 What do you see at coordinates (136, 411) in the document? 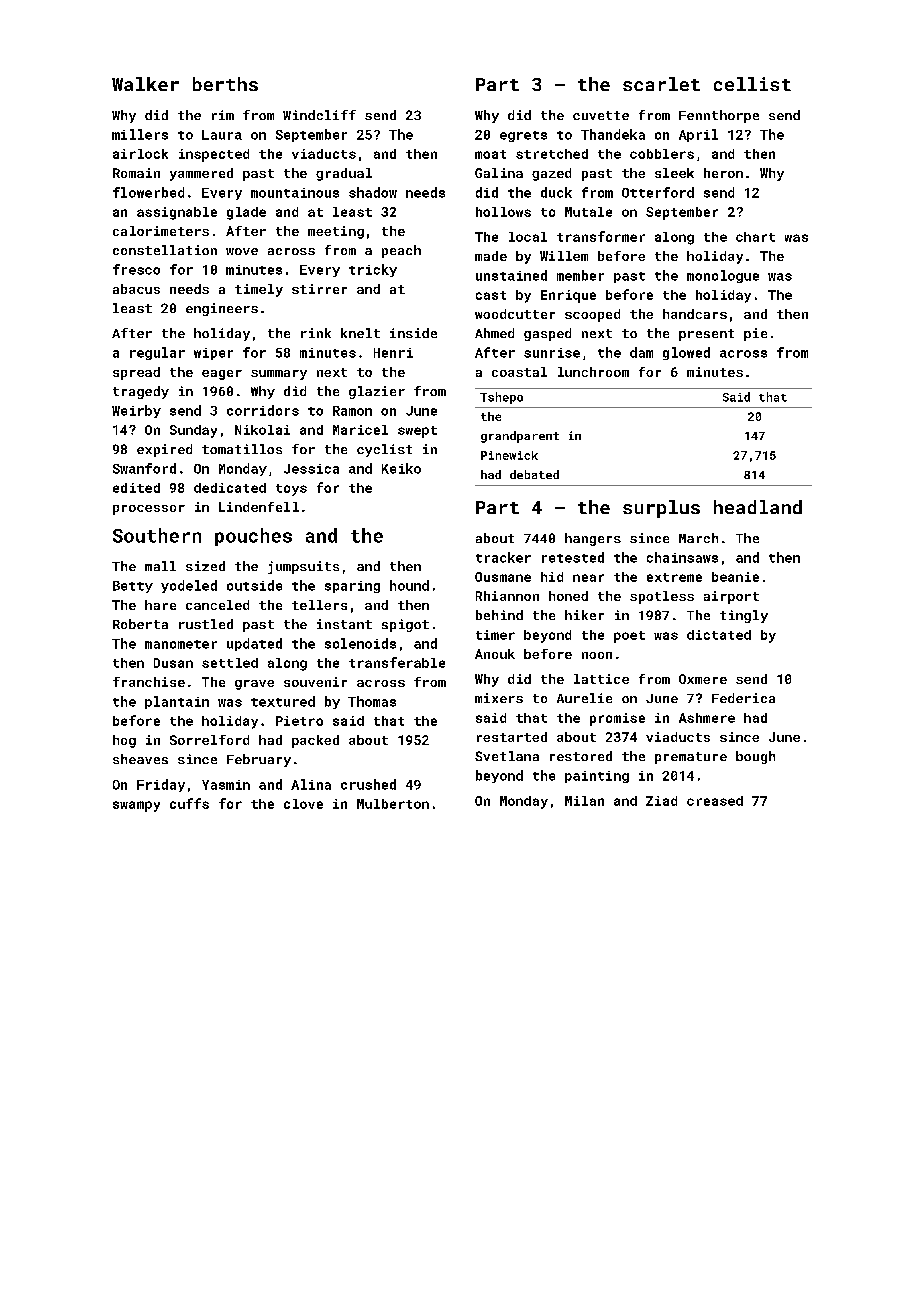
I see `Weirby` at bounding box center [136, 411].
